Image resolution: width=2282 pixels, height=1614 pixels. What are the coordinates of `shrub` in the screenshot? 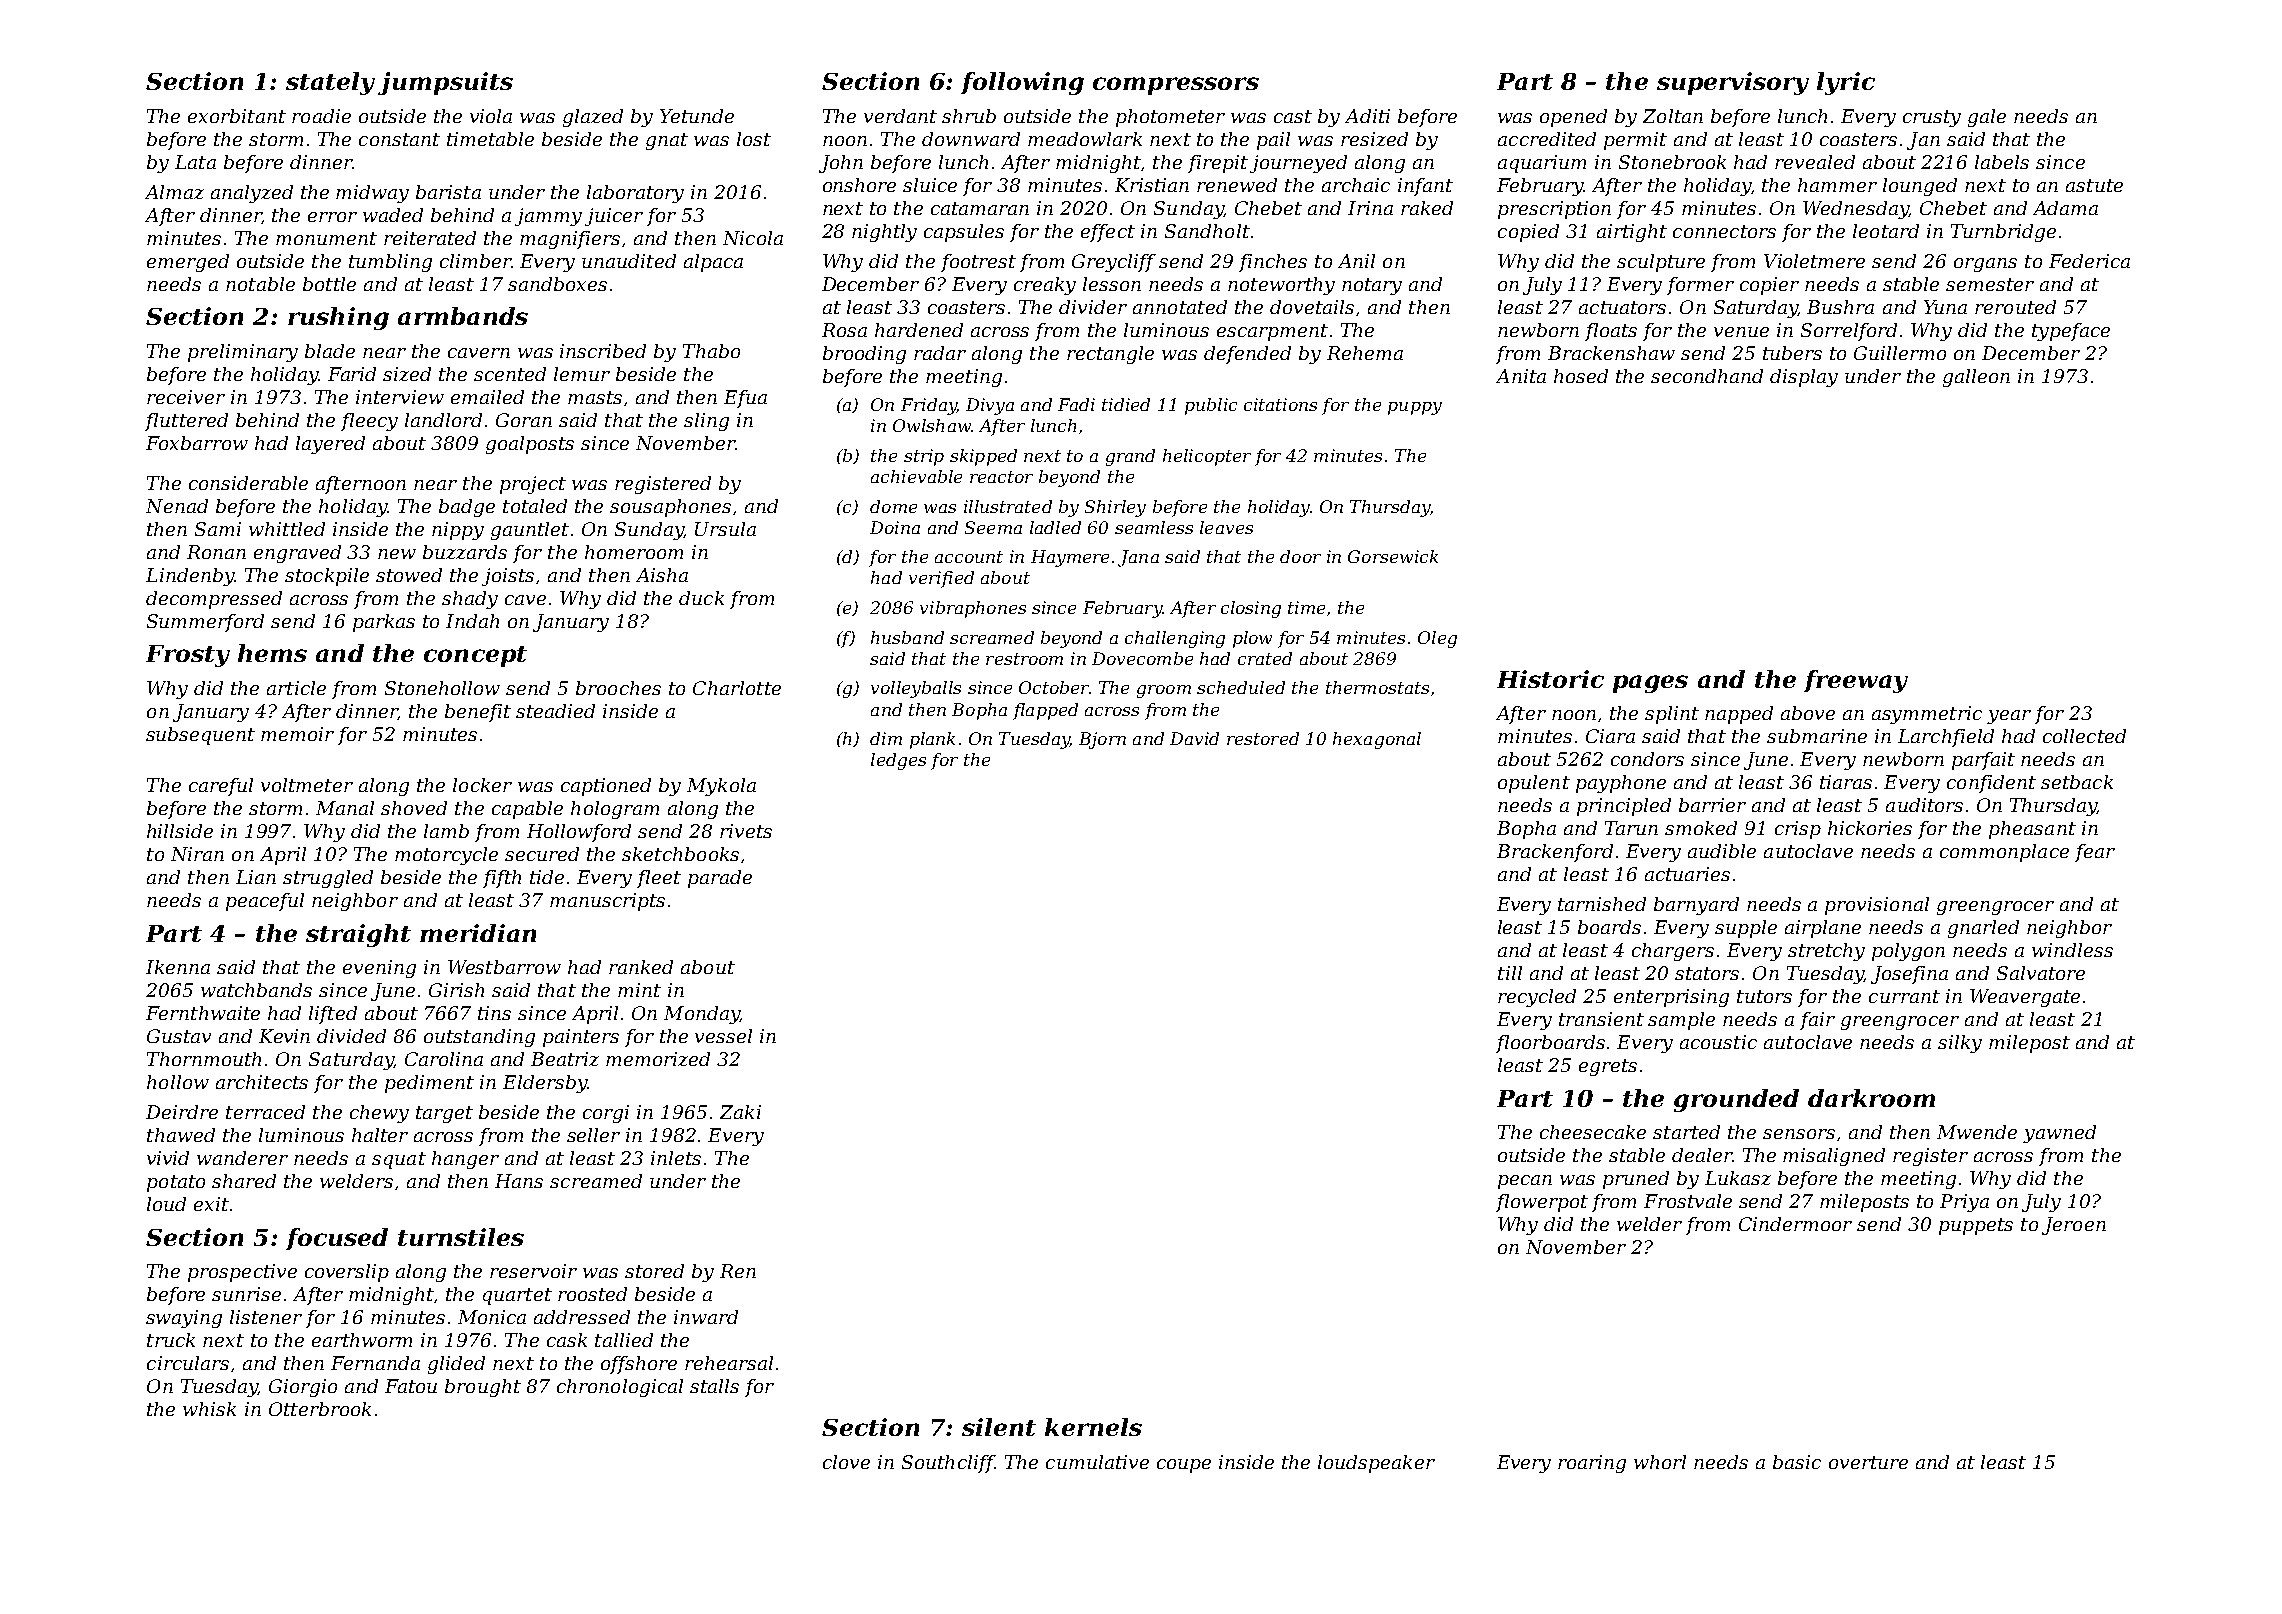 It's located at (969, 116).
